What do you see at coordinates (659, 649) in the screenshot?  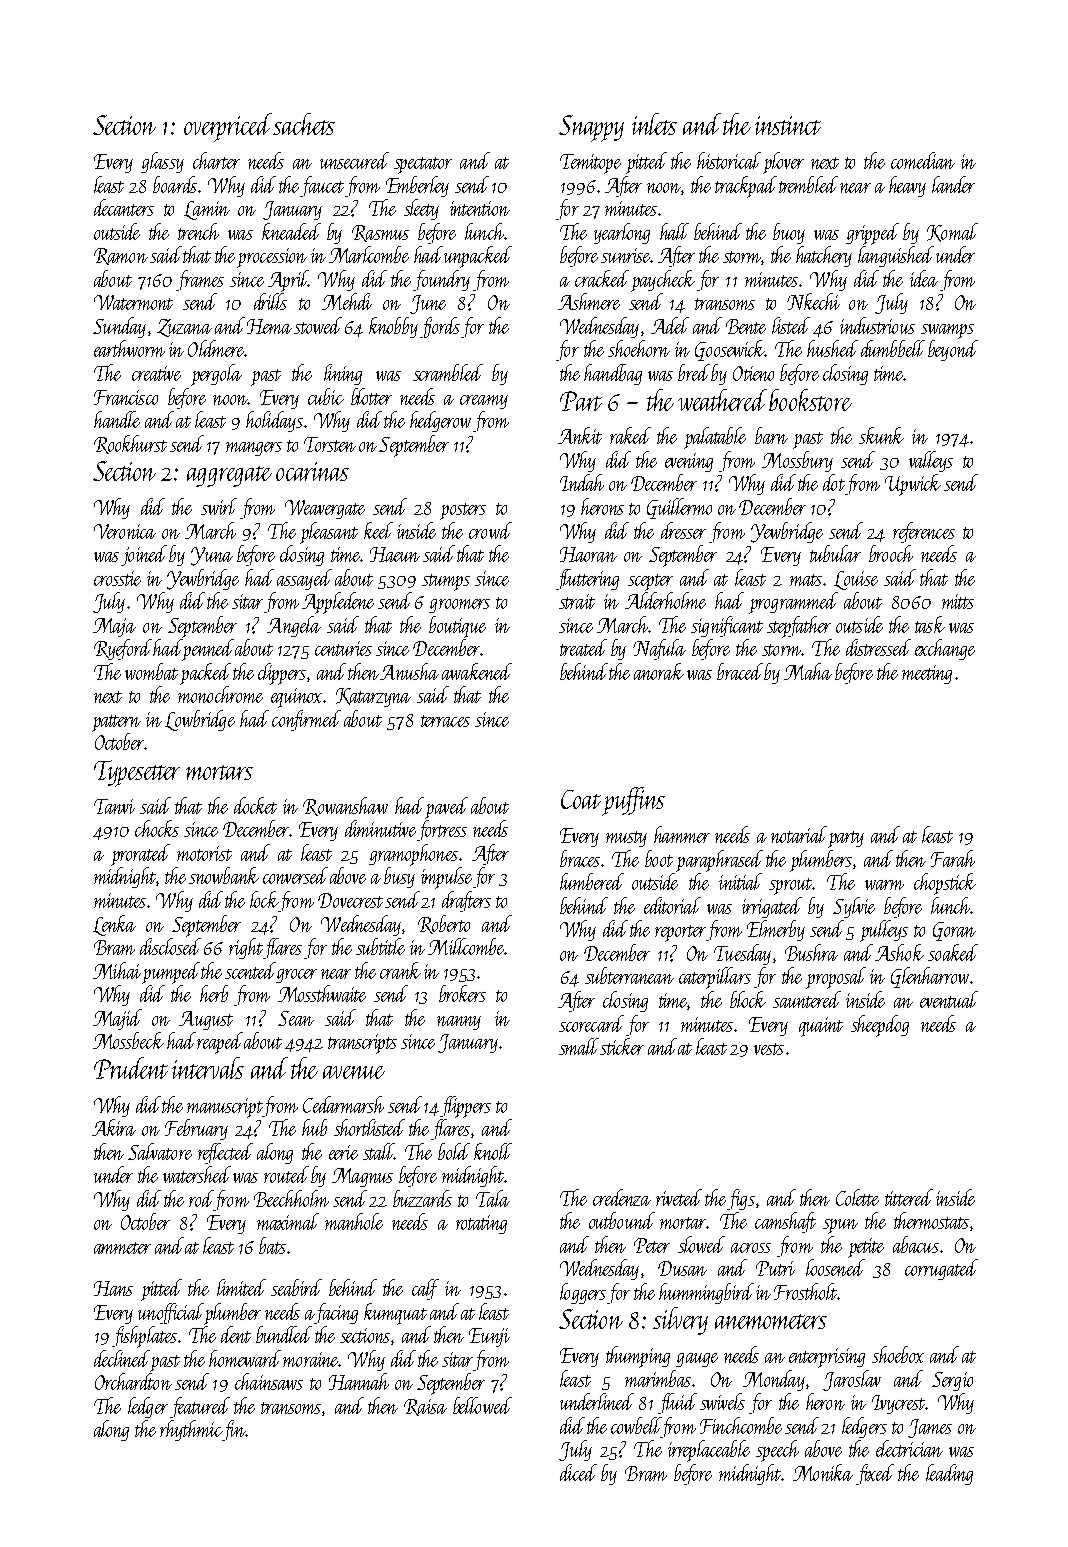 I see `Nafula` at bounding box center [659, 649].
